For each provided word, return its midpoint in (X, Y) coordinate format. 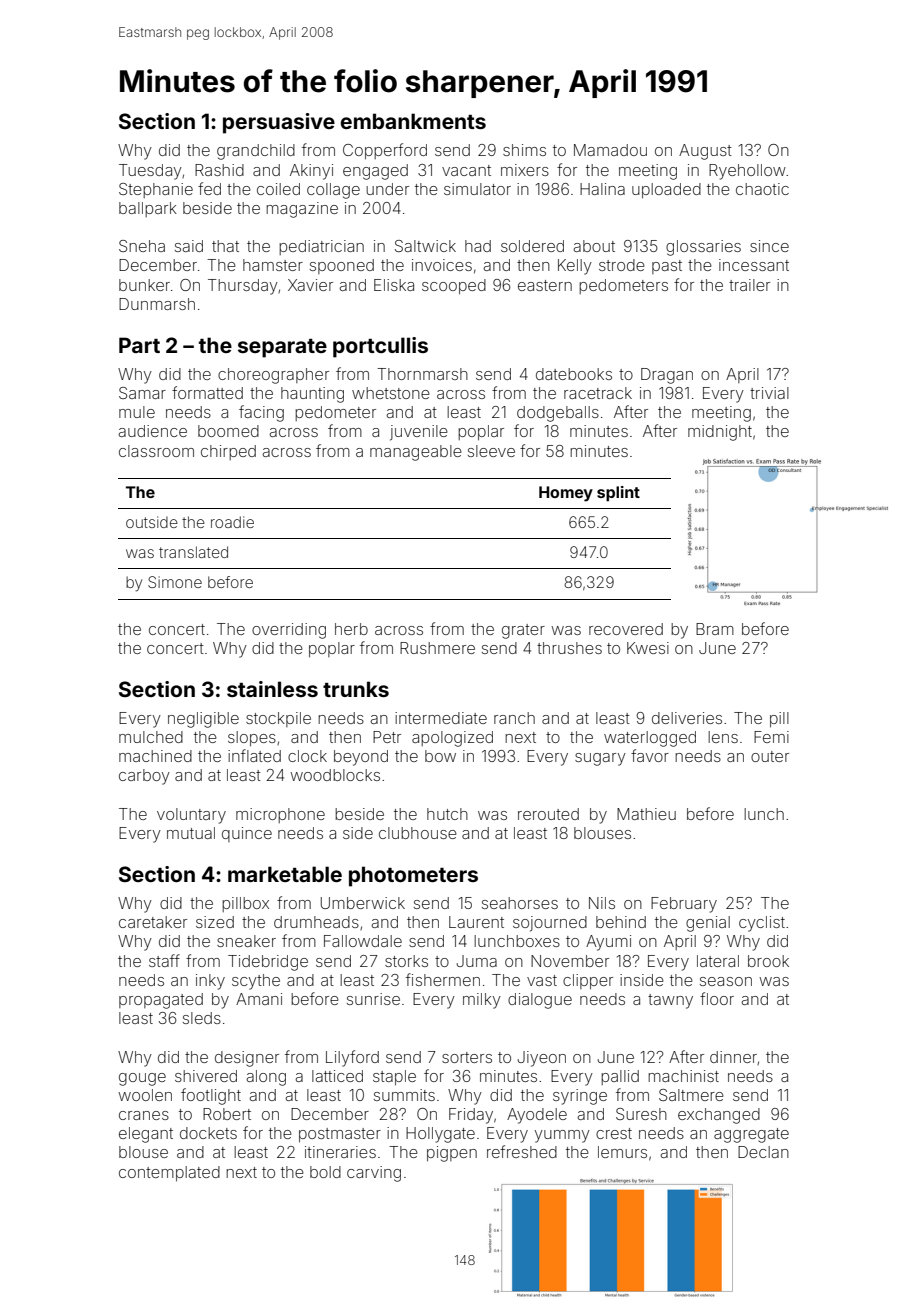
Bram (715, 629)
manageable (416, 453)
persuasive (279, 123)
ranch (514, 718)
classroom (156, 451)
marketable (285, 874)
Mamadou (610, 150)
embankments (413, 121)
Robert (227, 1114)
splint (618, 494)
